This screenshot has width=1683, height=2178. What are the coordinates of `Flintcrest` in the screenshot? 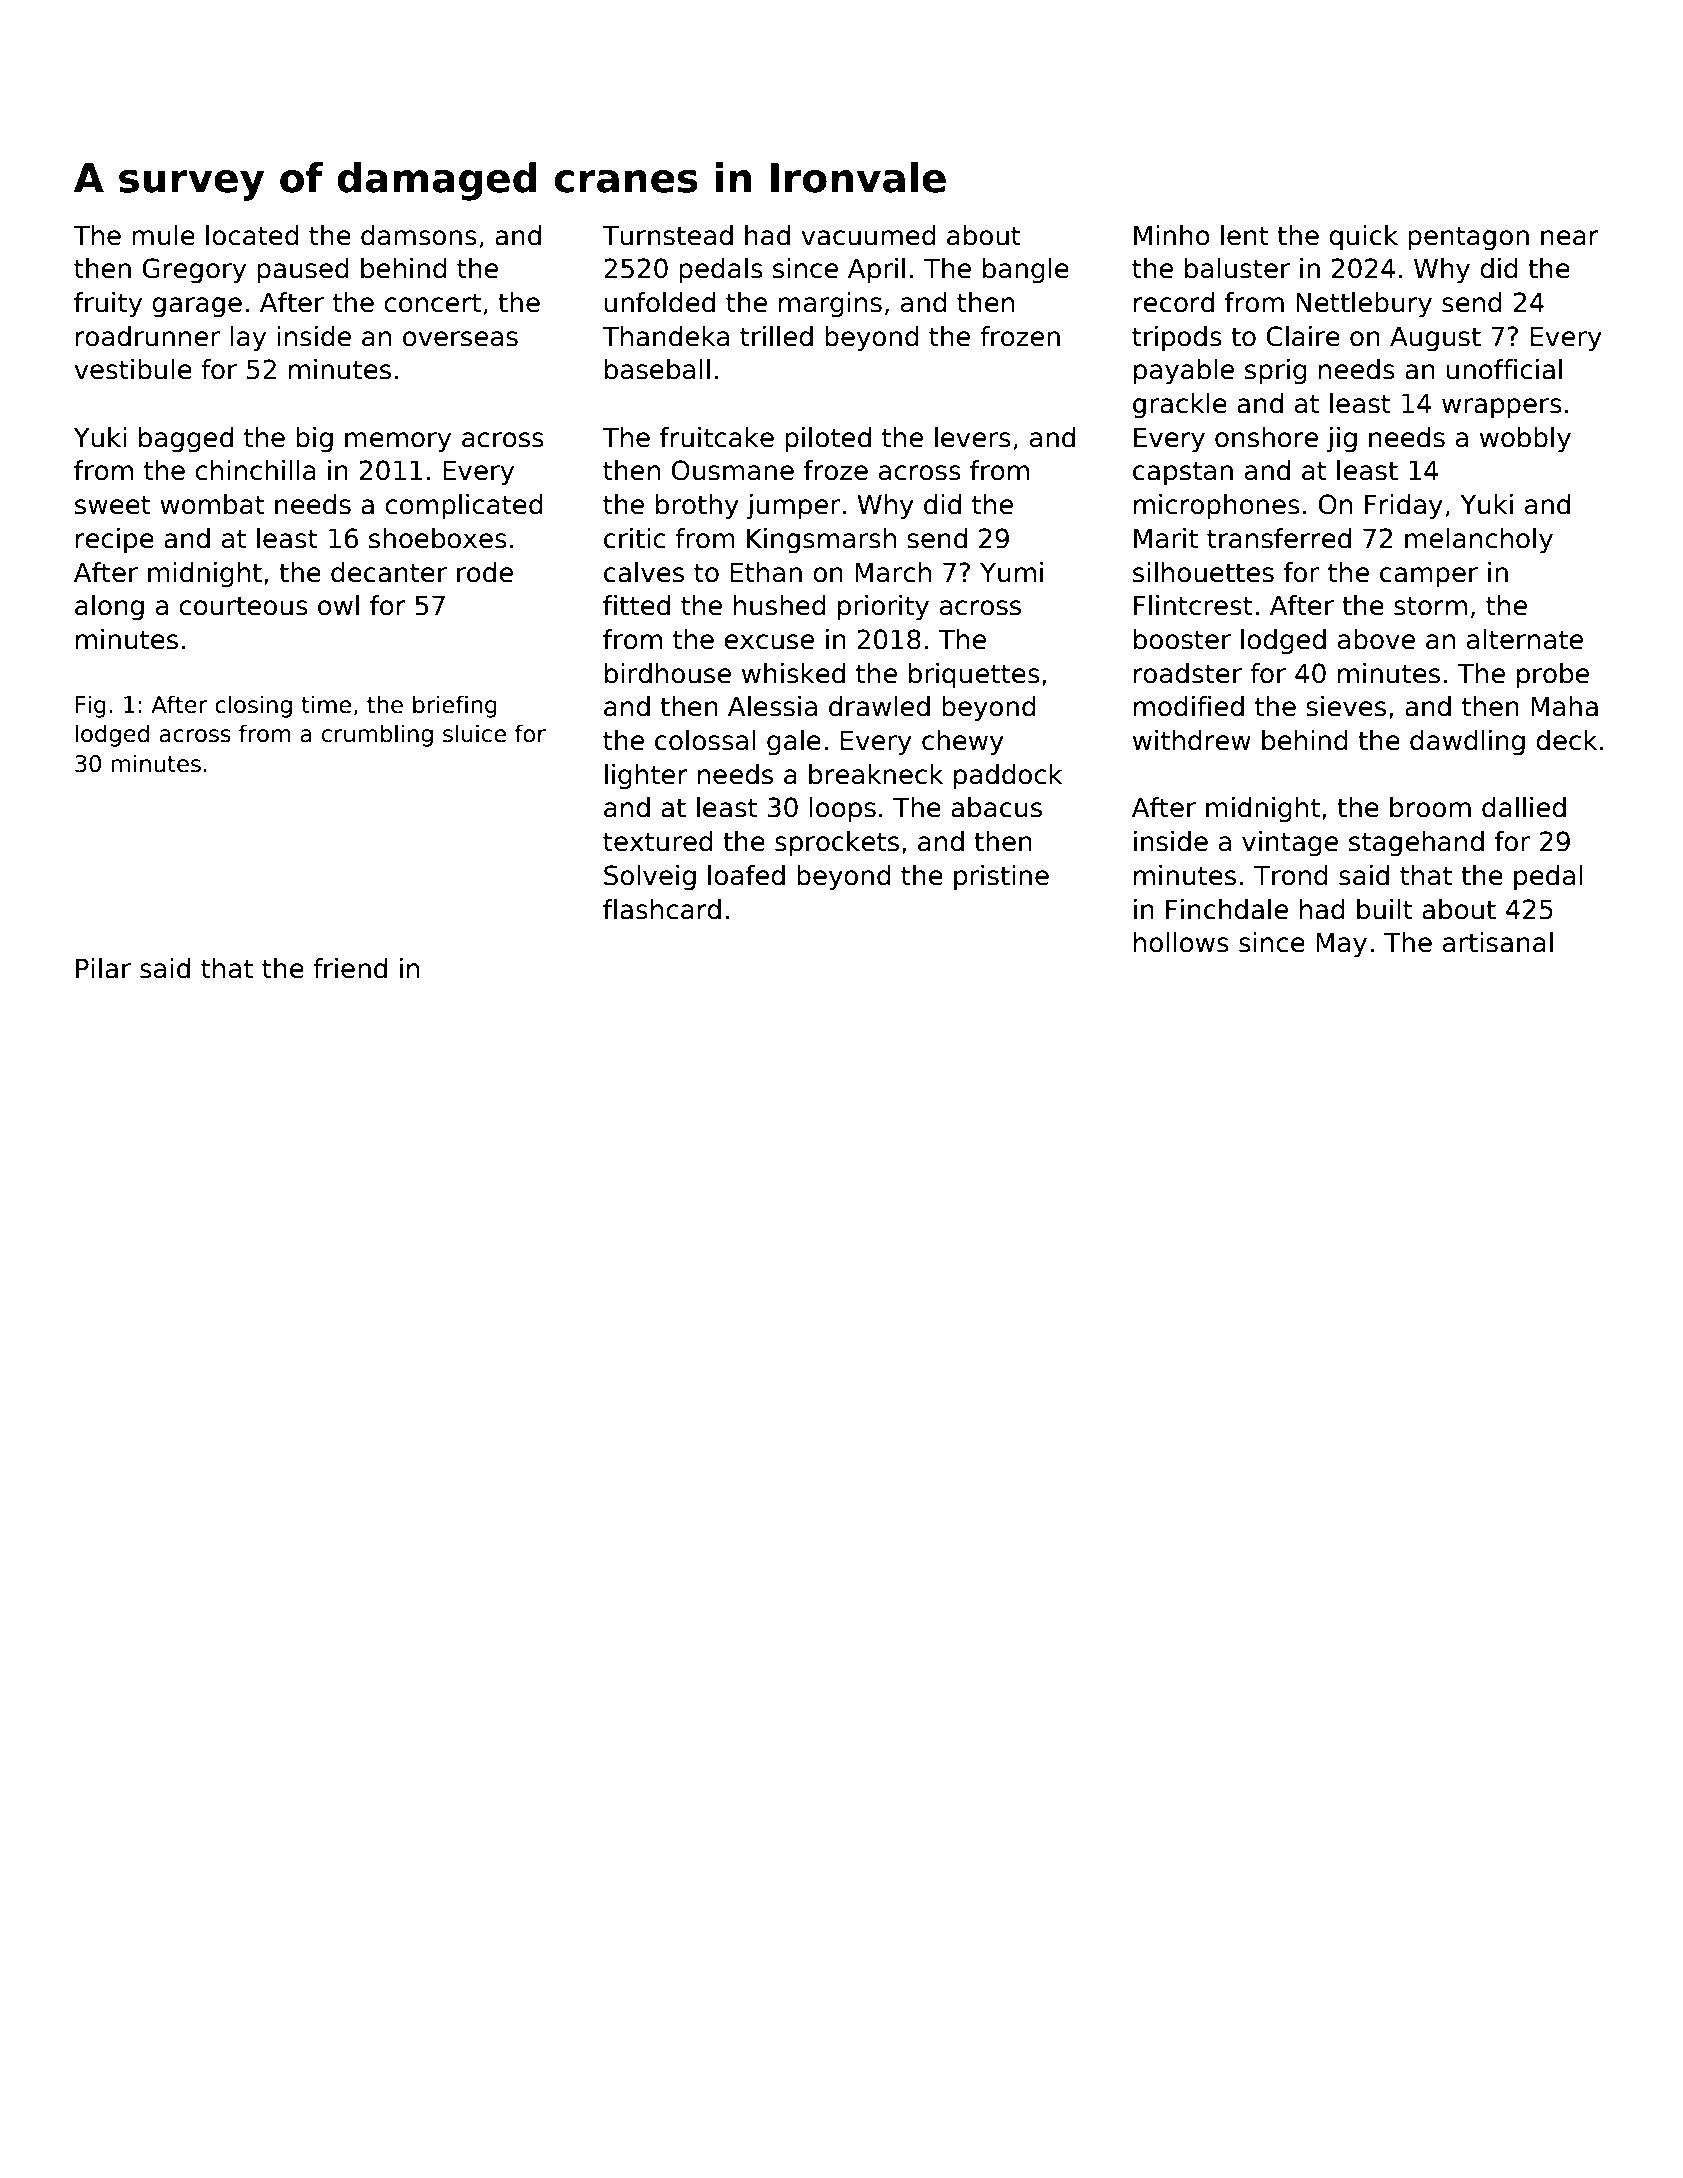 It's located at (1193, 605).
